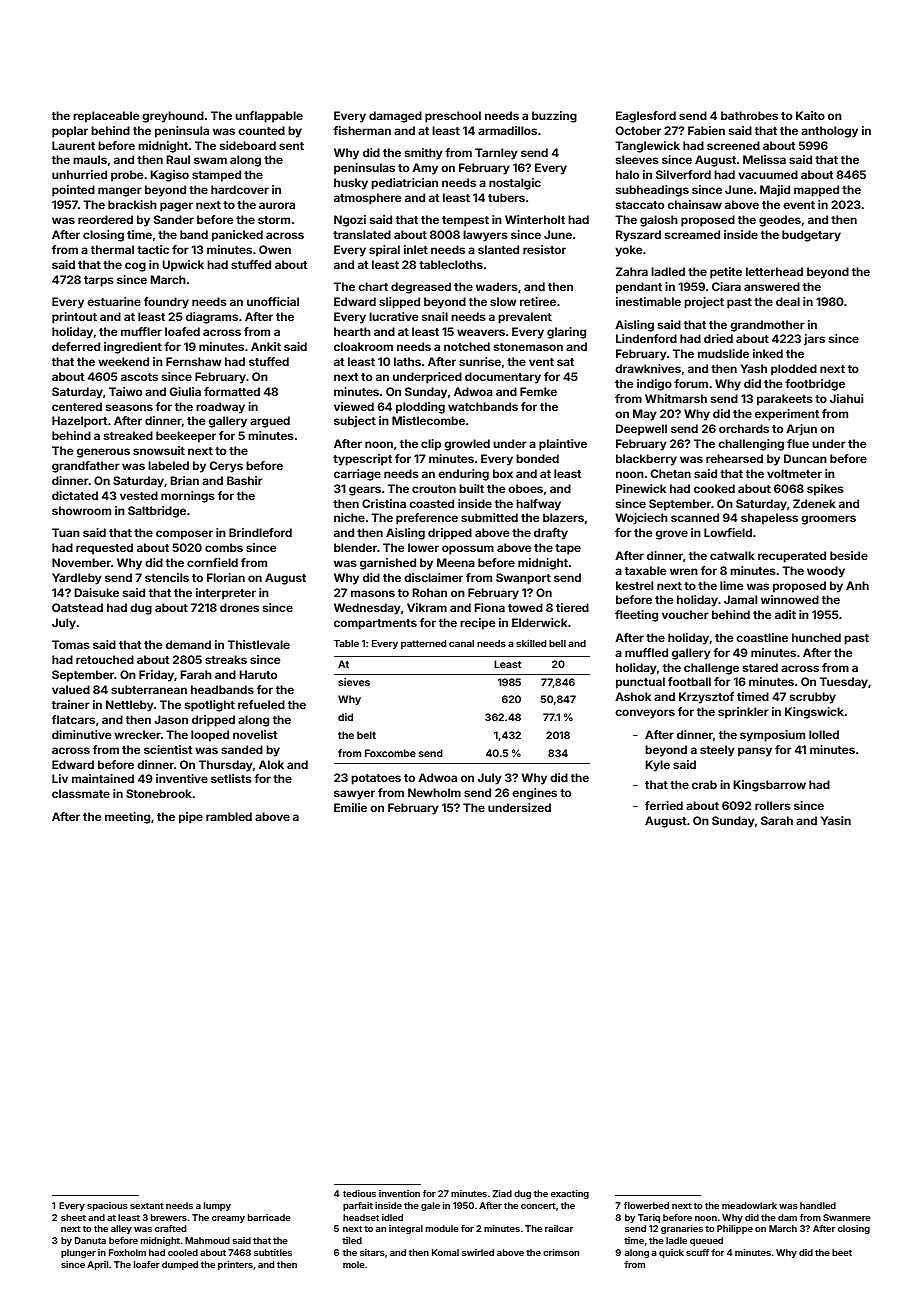 This screenshot has width=924, height=1308. I want to click on Meena, so click(456, 562).
